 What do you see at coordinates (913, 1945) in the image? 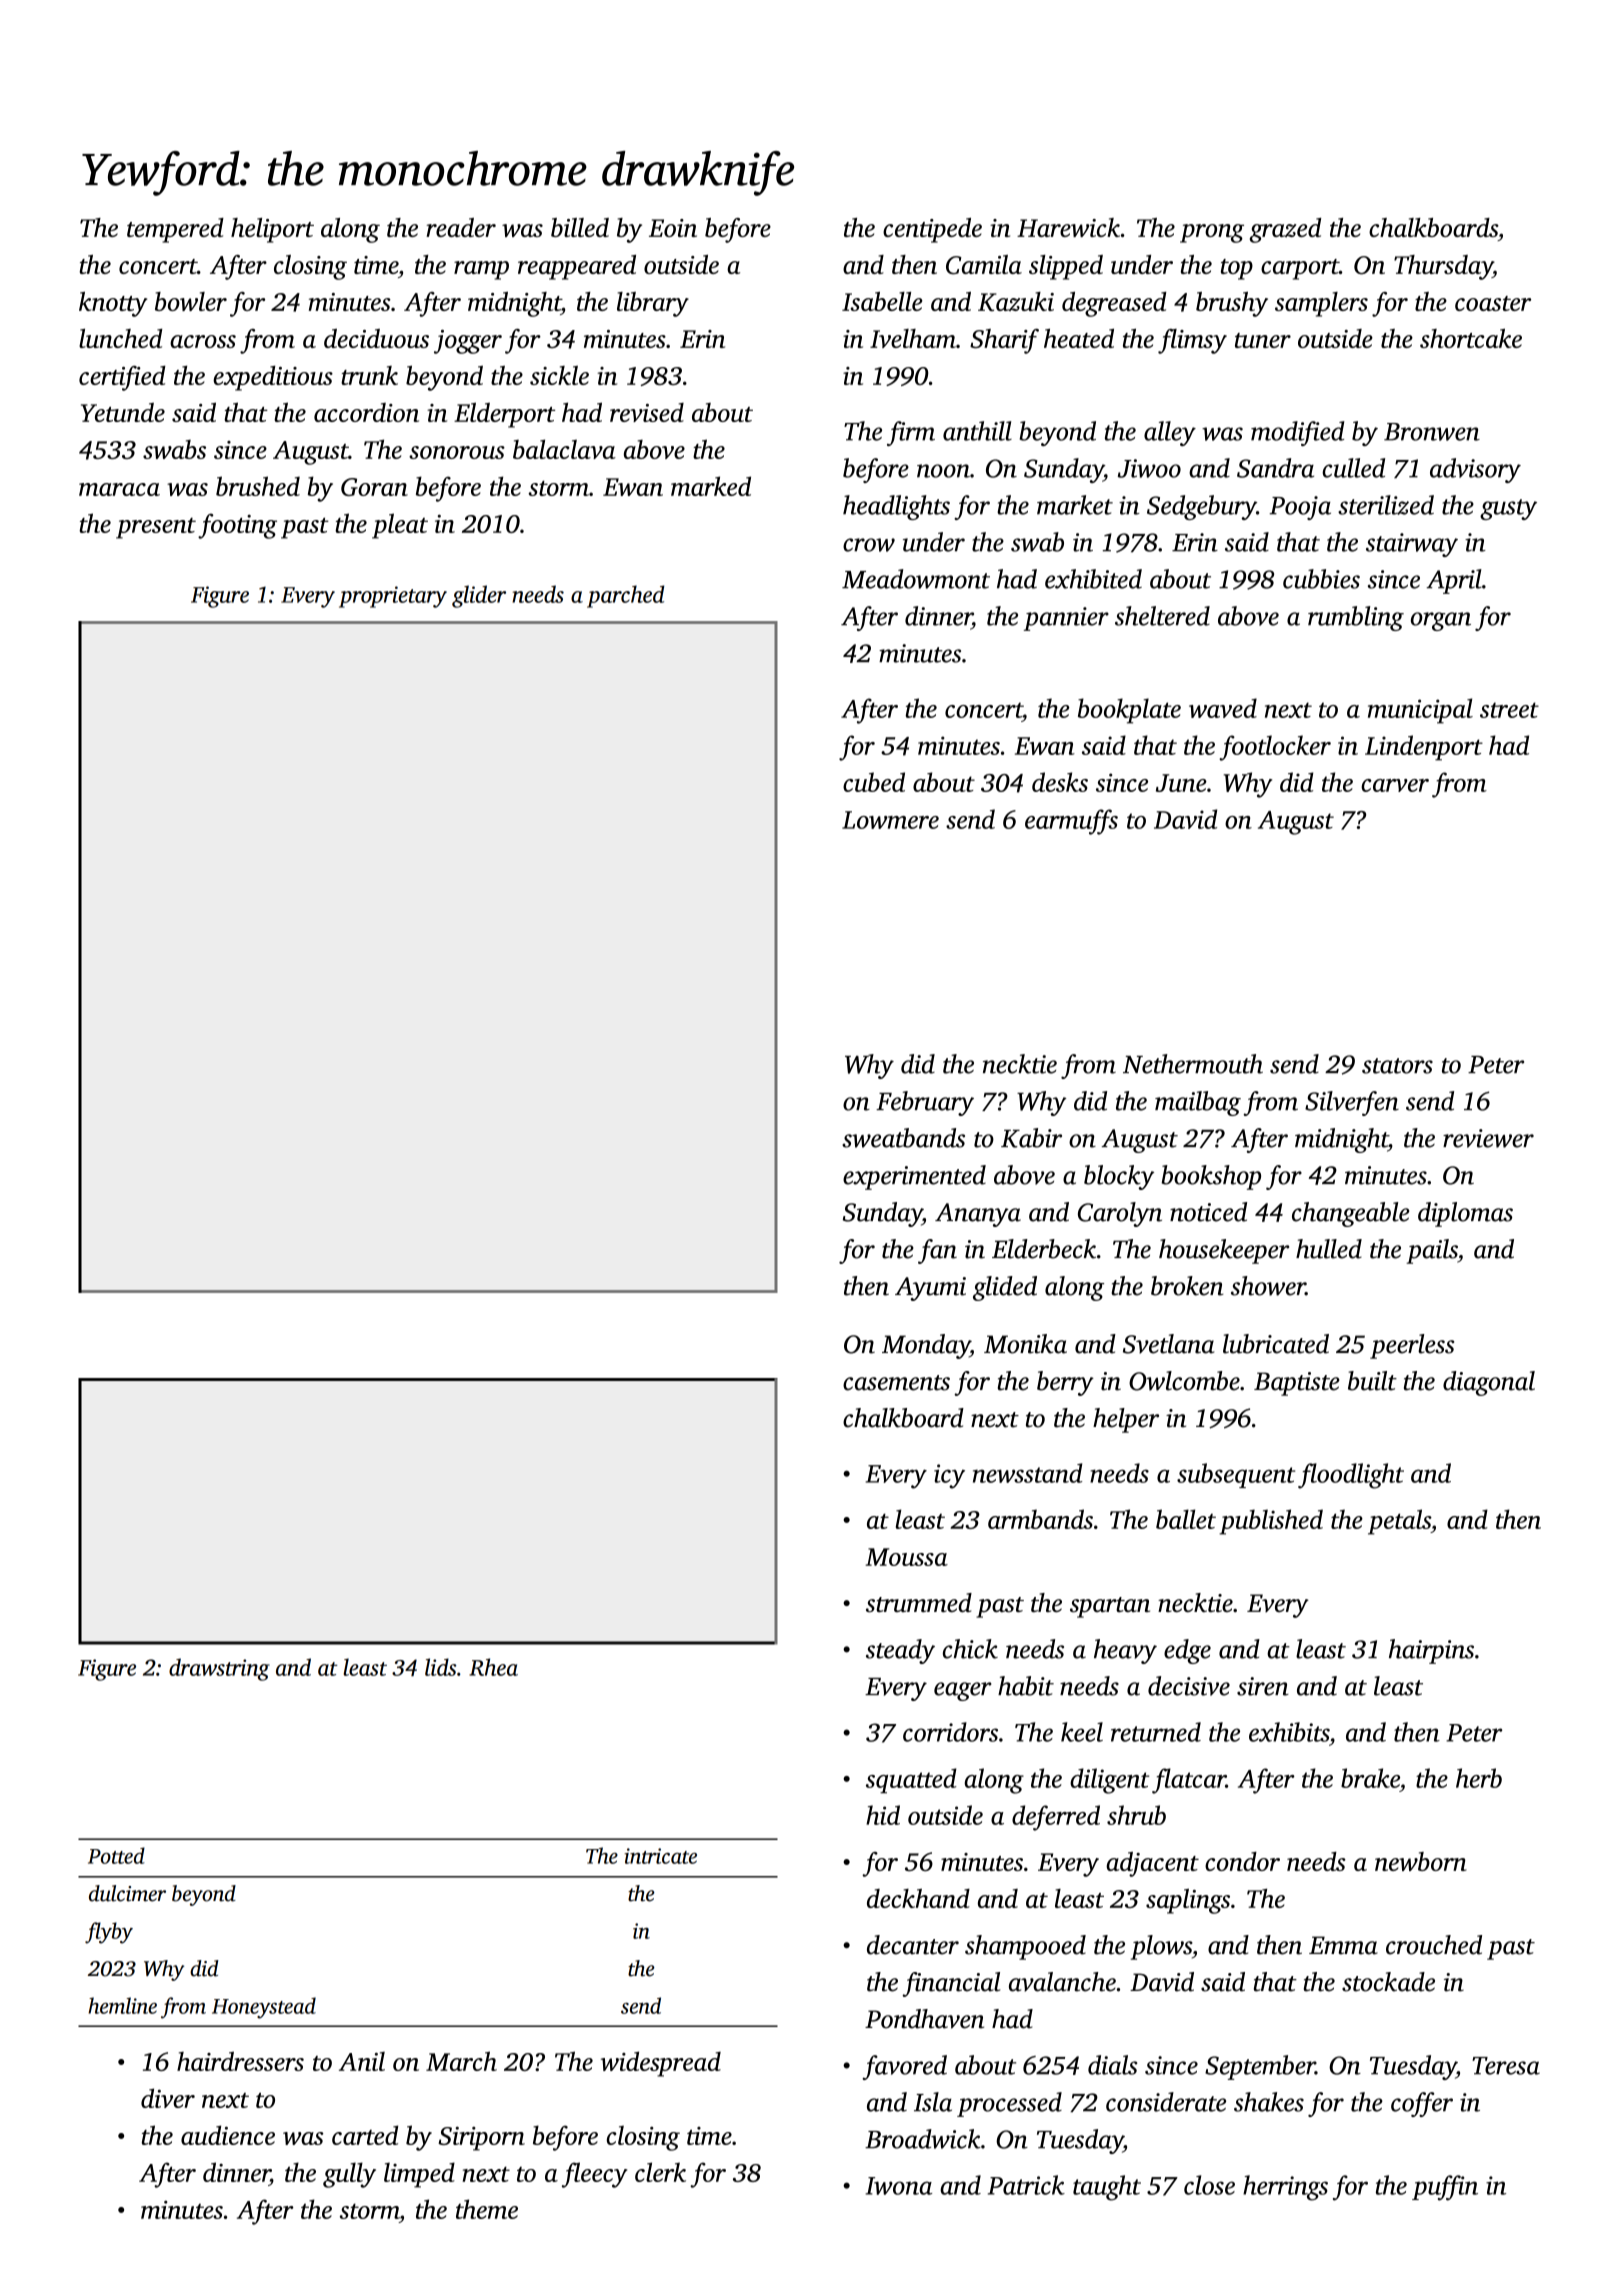
I see `decanter` at bounding box center [913, 1945].
